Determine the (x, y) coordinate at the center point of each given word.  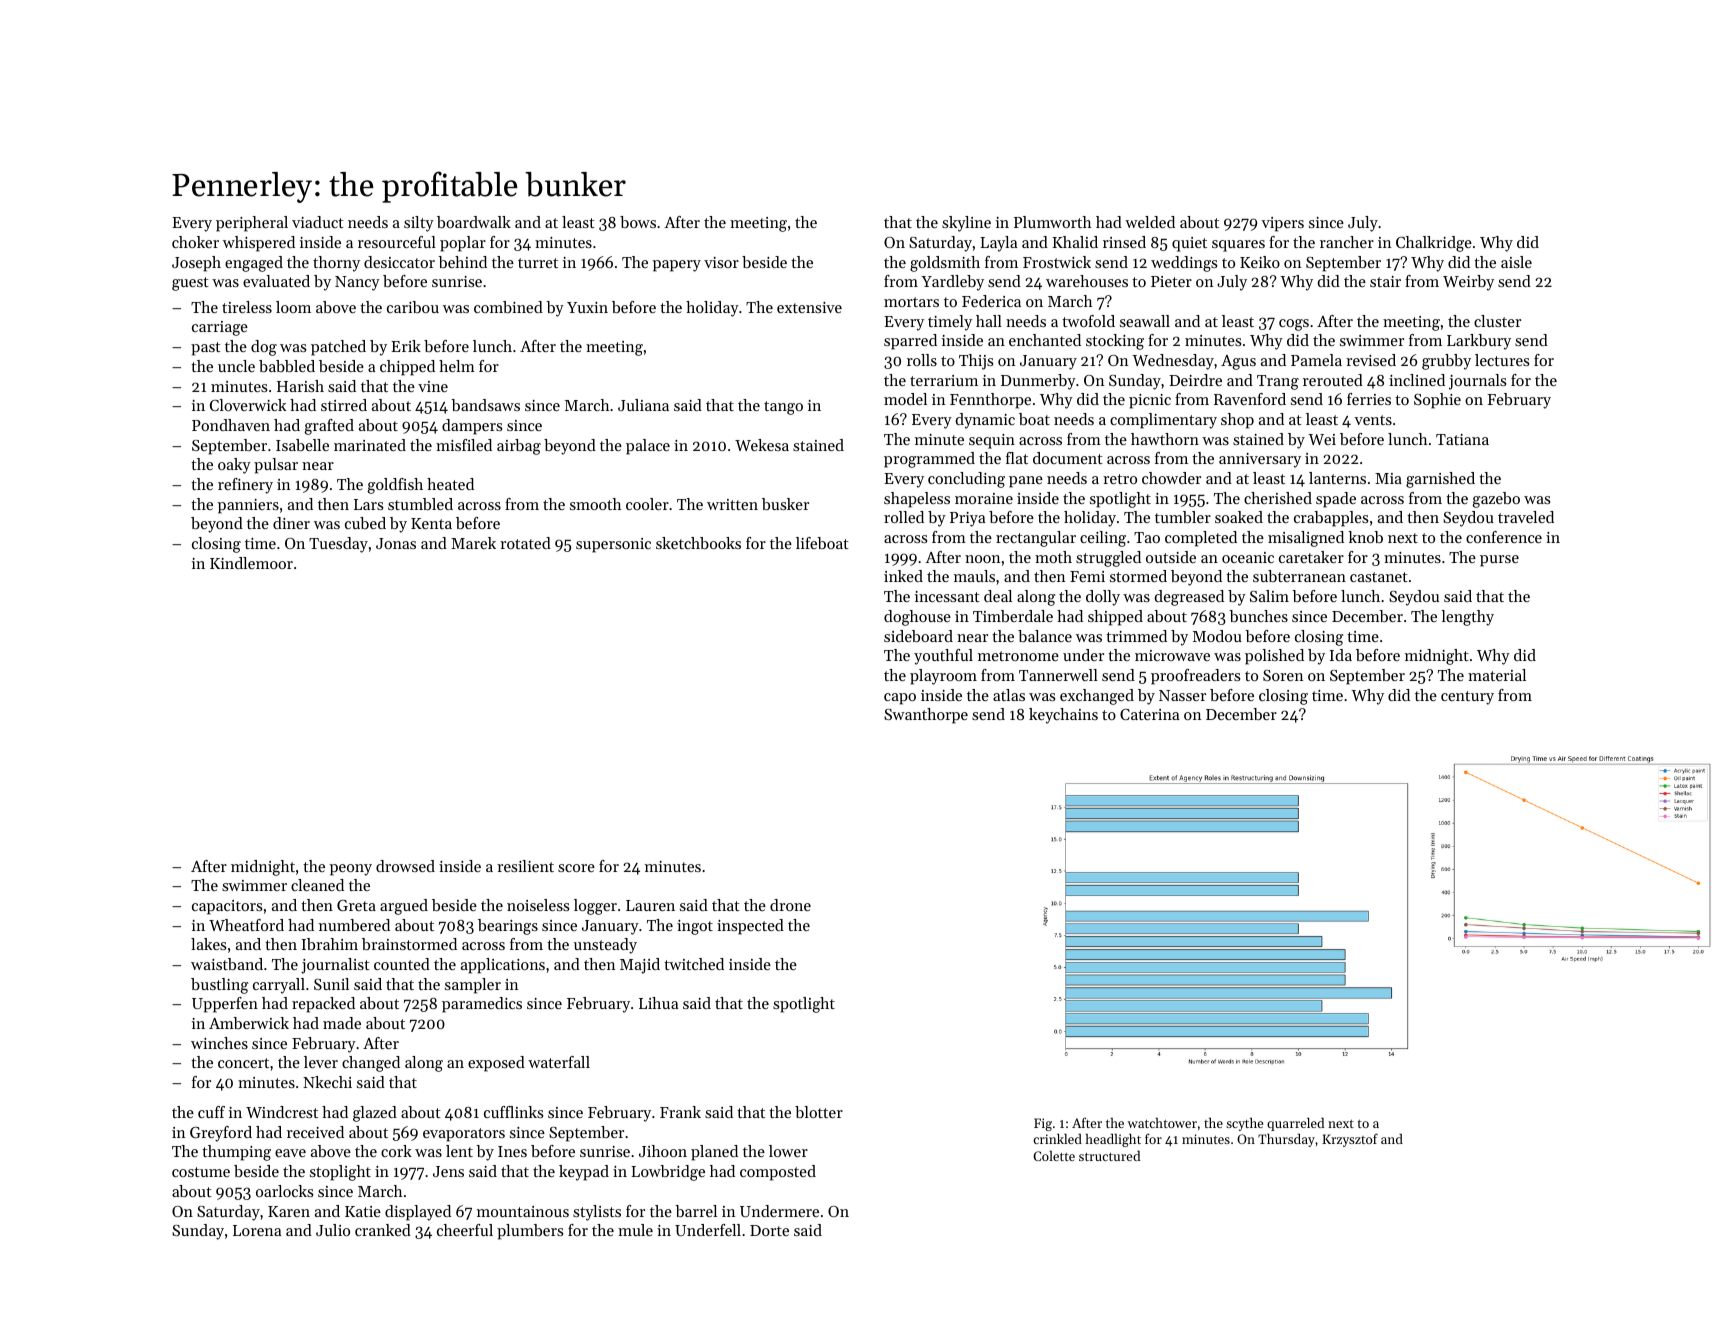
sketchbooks (698, 543)
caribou (413, 307)
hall (989, 321)
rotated (525, 543)
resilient (525, 866)
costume (201, 1172)
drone (790, 905)
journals (1478, 382)
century (1467, 698)
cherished (1278, 498)
